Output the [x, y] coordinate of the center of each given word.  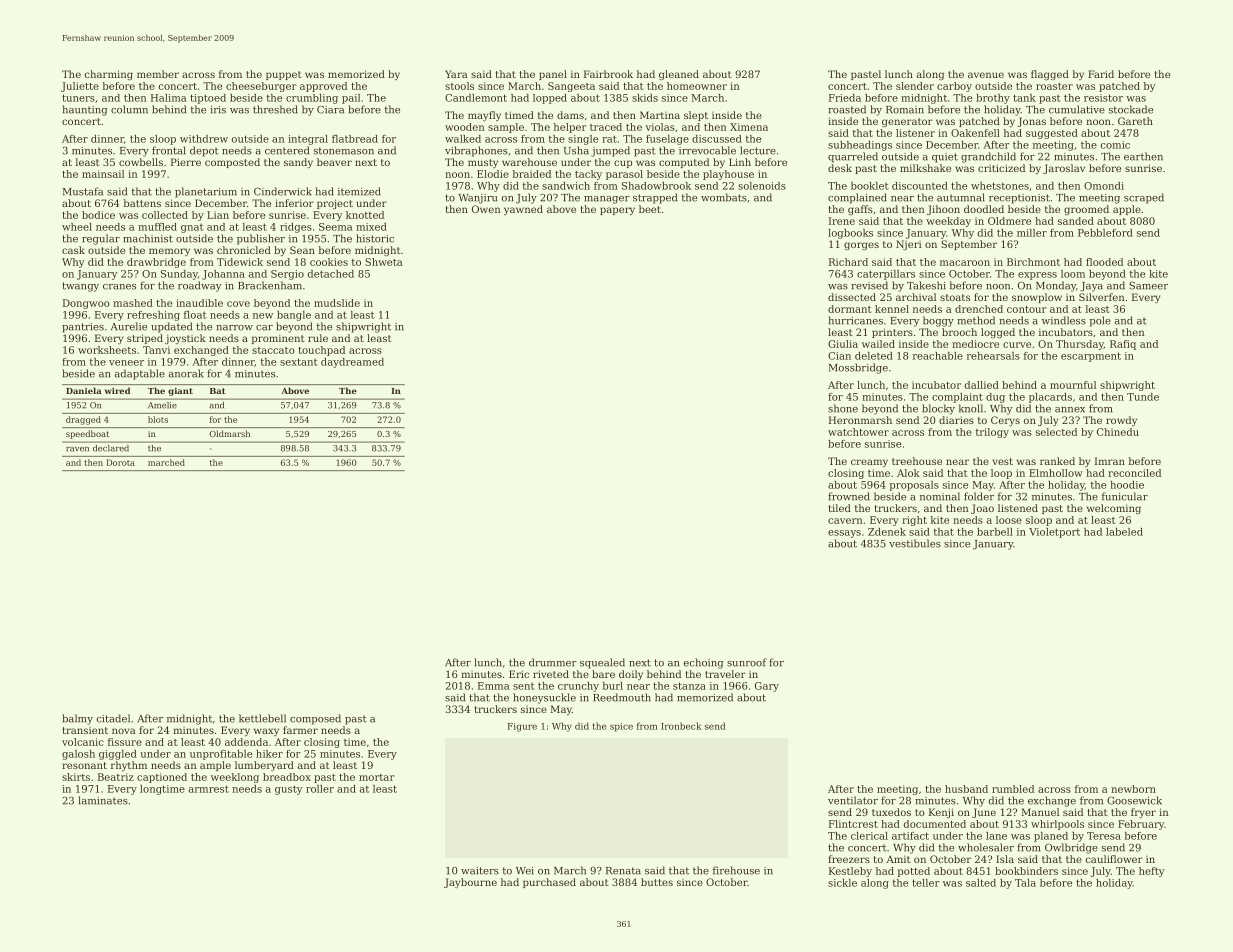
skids [645, 98]
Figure [522, 727]
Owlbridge [1071, 848]
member [158, 74]
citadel [113, 718]
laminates [103, 800]
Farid [1101, 74]
